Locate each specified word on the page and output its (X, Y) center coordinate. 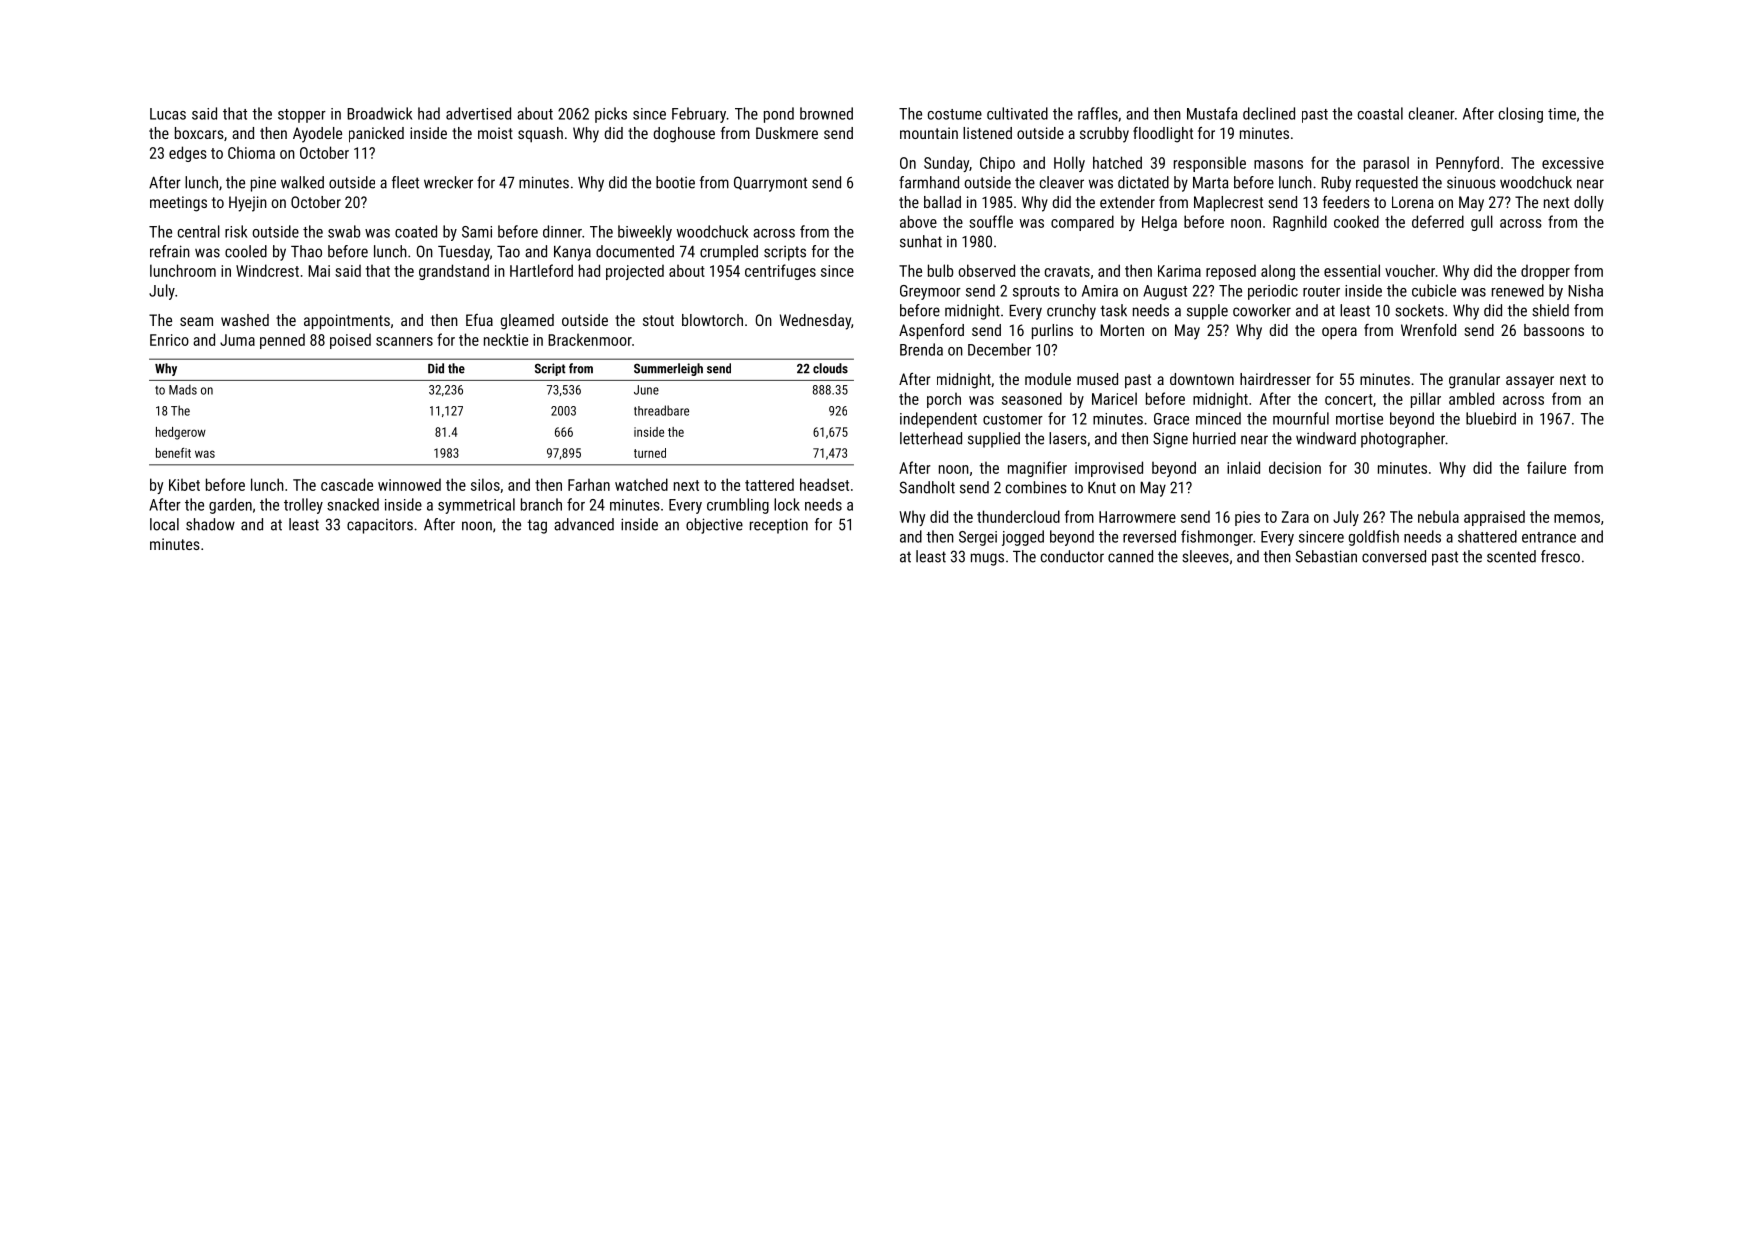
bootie (675, 182)
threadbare (661, 410)
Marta (1210, 183)
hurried (1214, 438)
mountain (929, 133)
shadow (210, 524)
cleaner (1432, 113)
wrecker (448, 182)
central (199, 231)
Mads (183, 389)
